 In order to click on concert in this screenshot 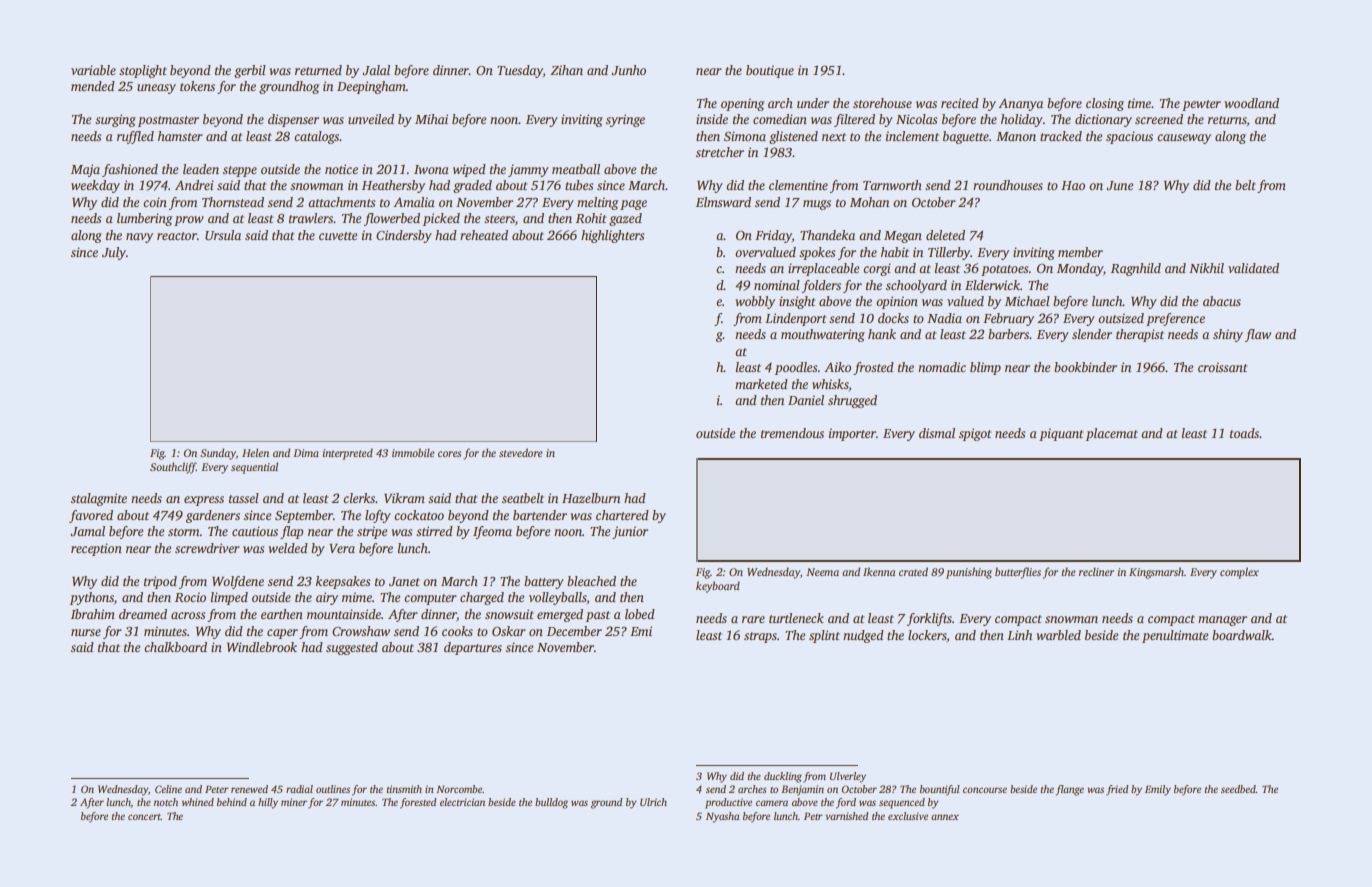, I will do `click(144, 817)`.
